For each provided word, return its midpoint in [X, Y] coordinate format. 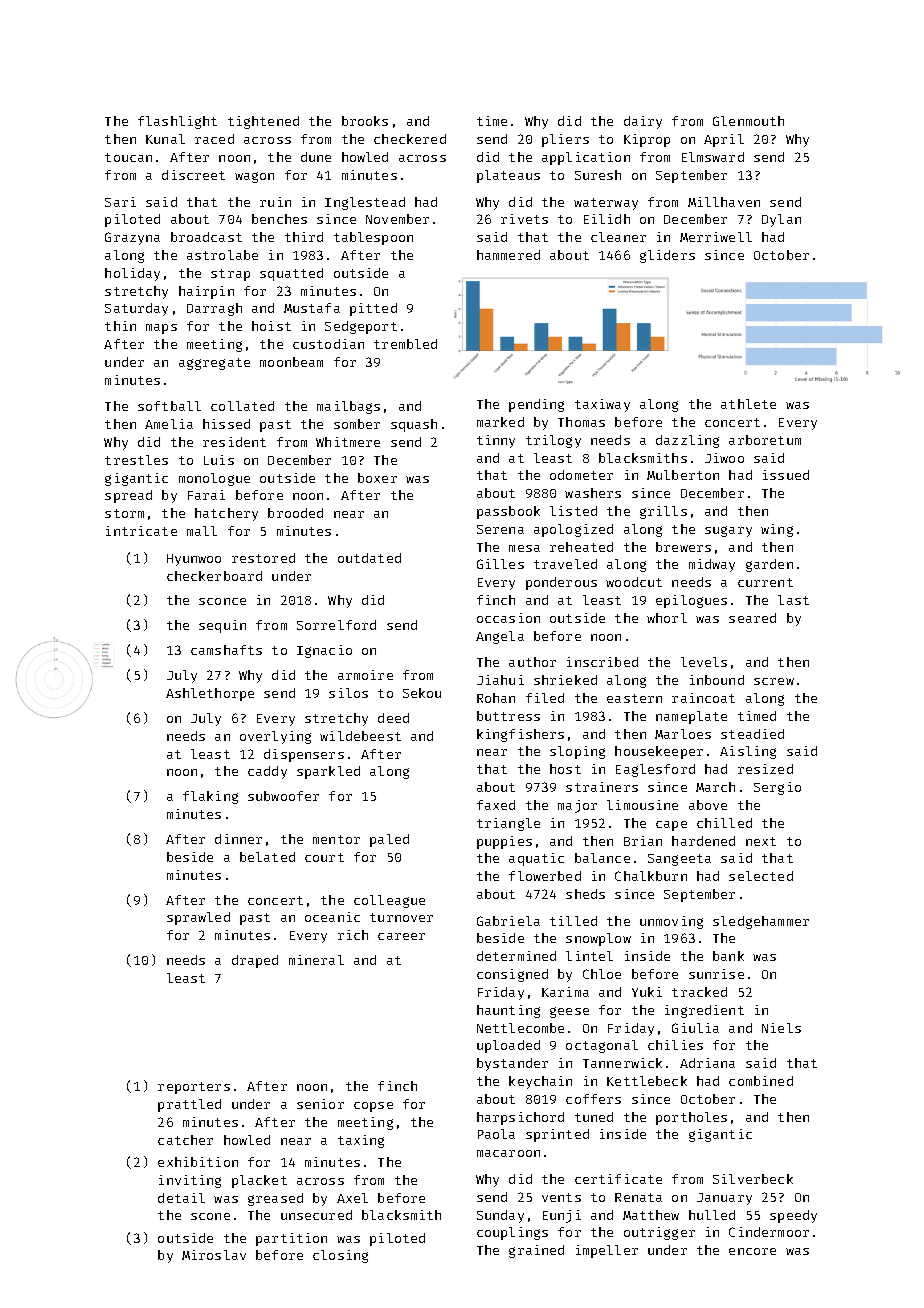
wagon [254, 177]
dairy [643, 122]
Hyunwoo [194, 560]
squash [414, 425]
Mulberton [683, 475]
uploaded [508, 1046]
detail [181, 1198]
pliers [565, 140]
